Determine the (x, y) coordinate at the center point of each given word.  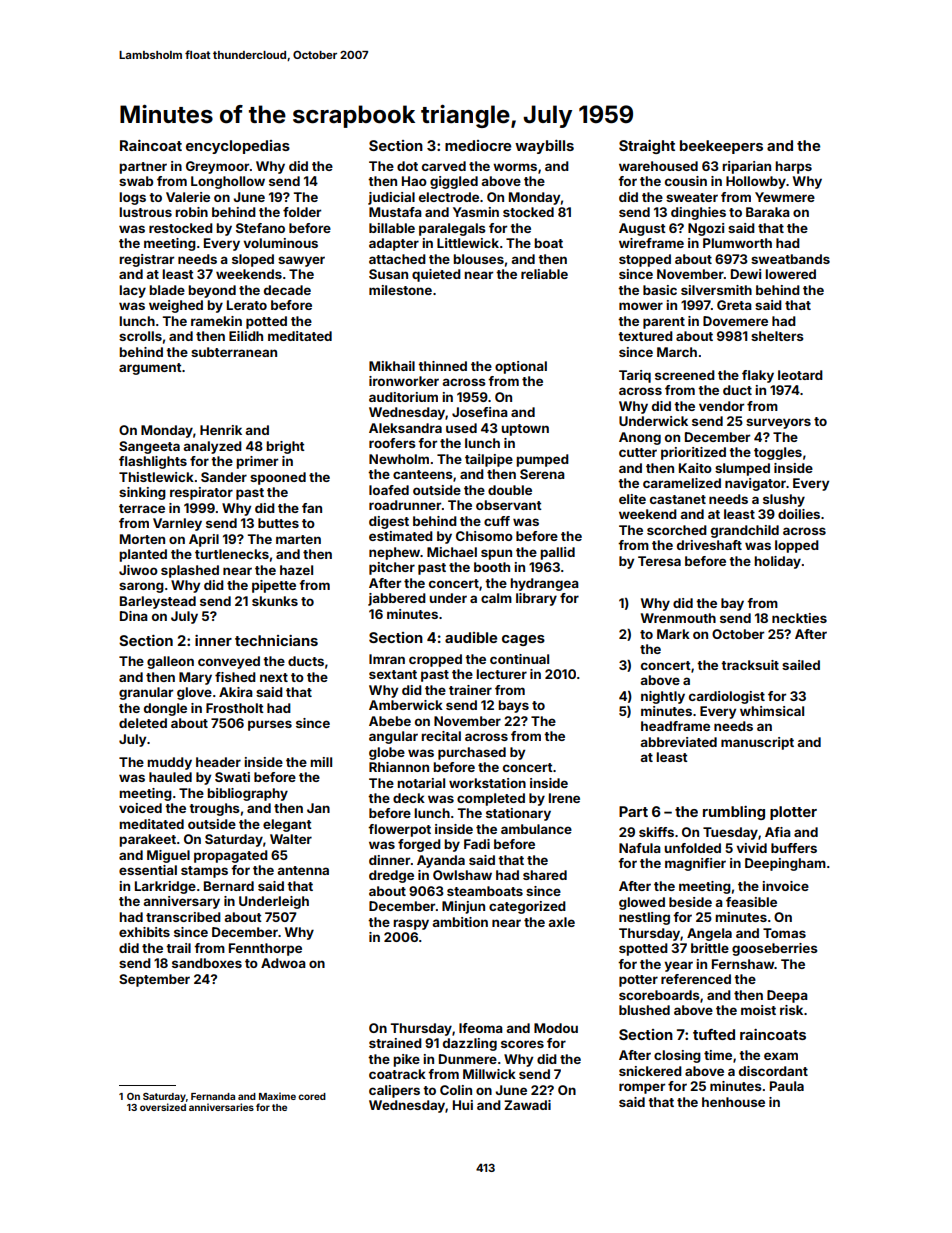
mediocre (478, 145)
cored (312, 1096)
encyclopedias (238, 147)
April (204, 540)
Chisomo (484, 536)
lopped (797, 546)
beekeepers (721, 147)
